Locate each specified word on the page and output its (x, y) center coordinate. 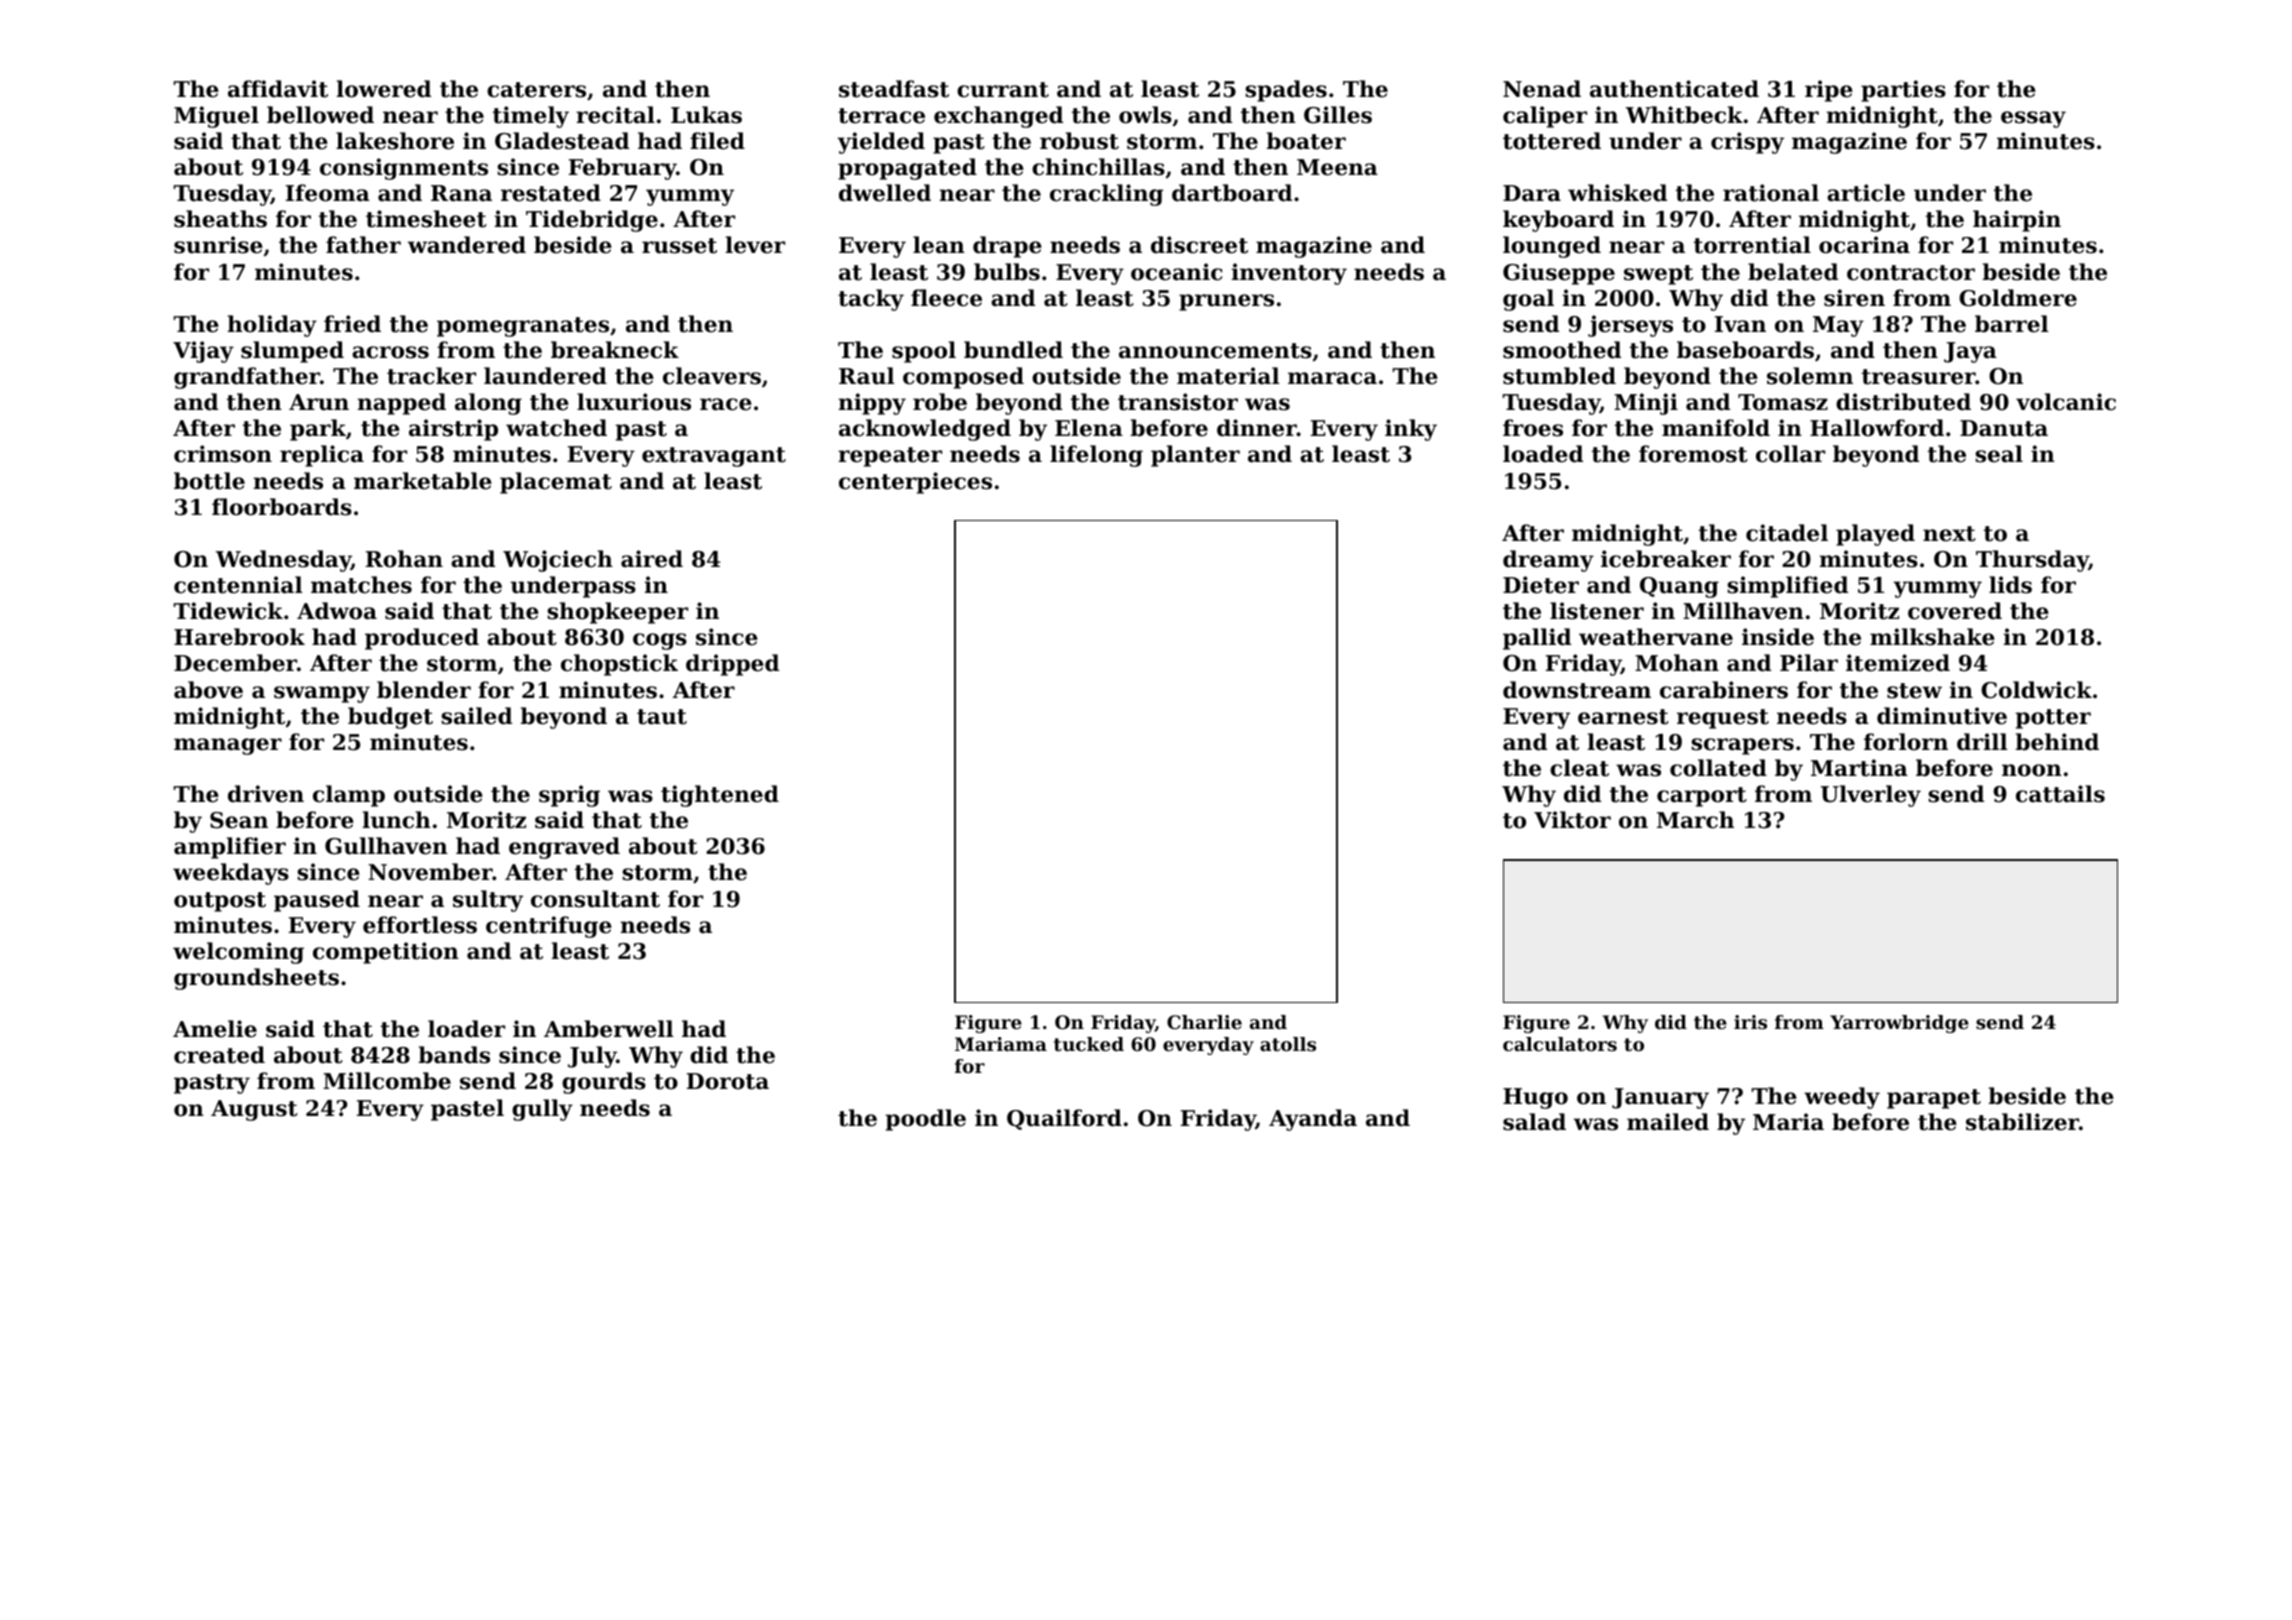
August (254, 1110)
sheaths (220, 219)
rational (1771, 193)
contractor (1911, 273)
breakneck (615, 350)
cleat (1579, 768)
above (208, 690)
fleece (946, 298)
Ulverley (1871, 796)
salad (1534, 1122)
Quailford (1064, 1119)
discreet (1199, 245)
